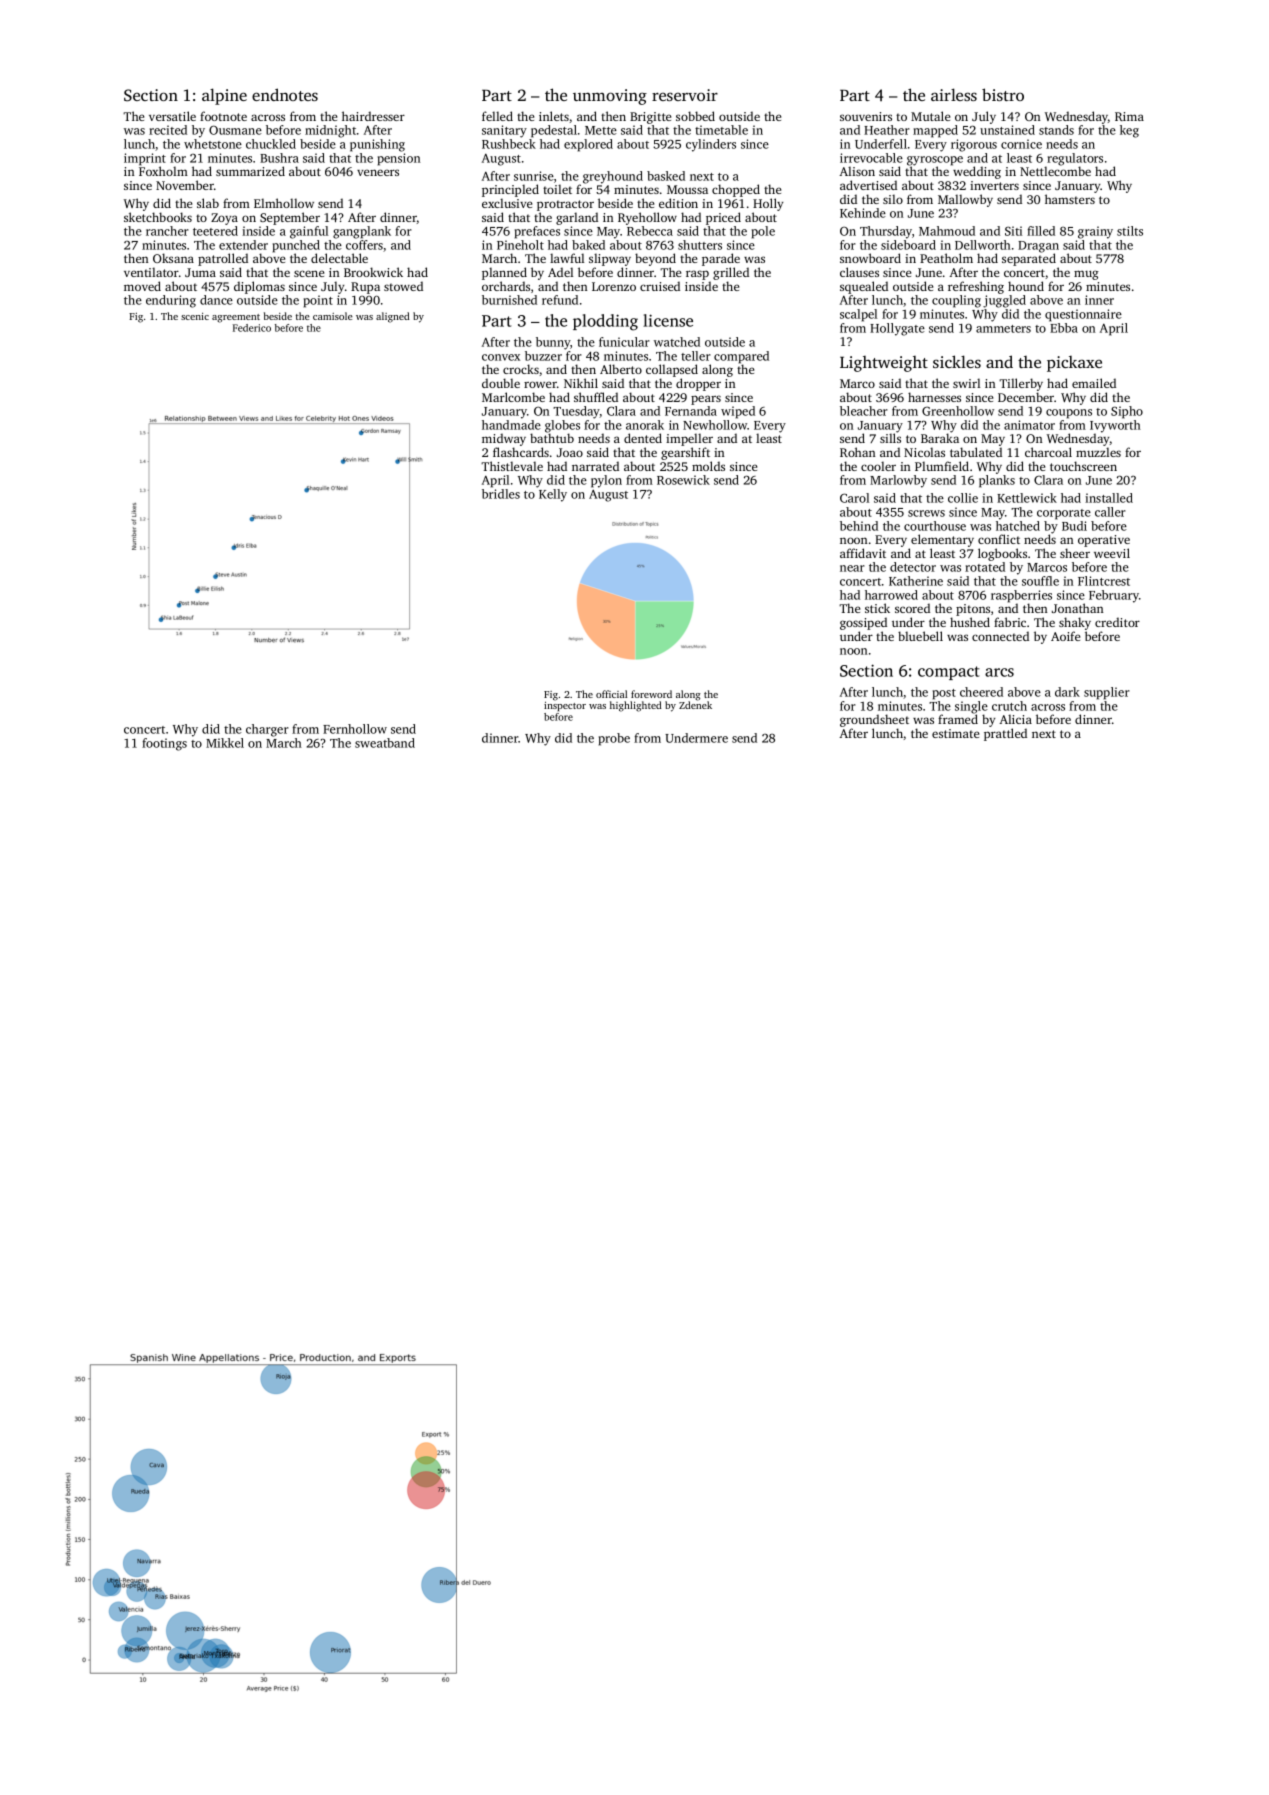 This document has height=1795, width=1269. I want to click on stilts, so click(1130, 231).
